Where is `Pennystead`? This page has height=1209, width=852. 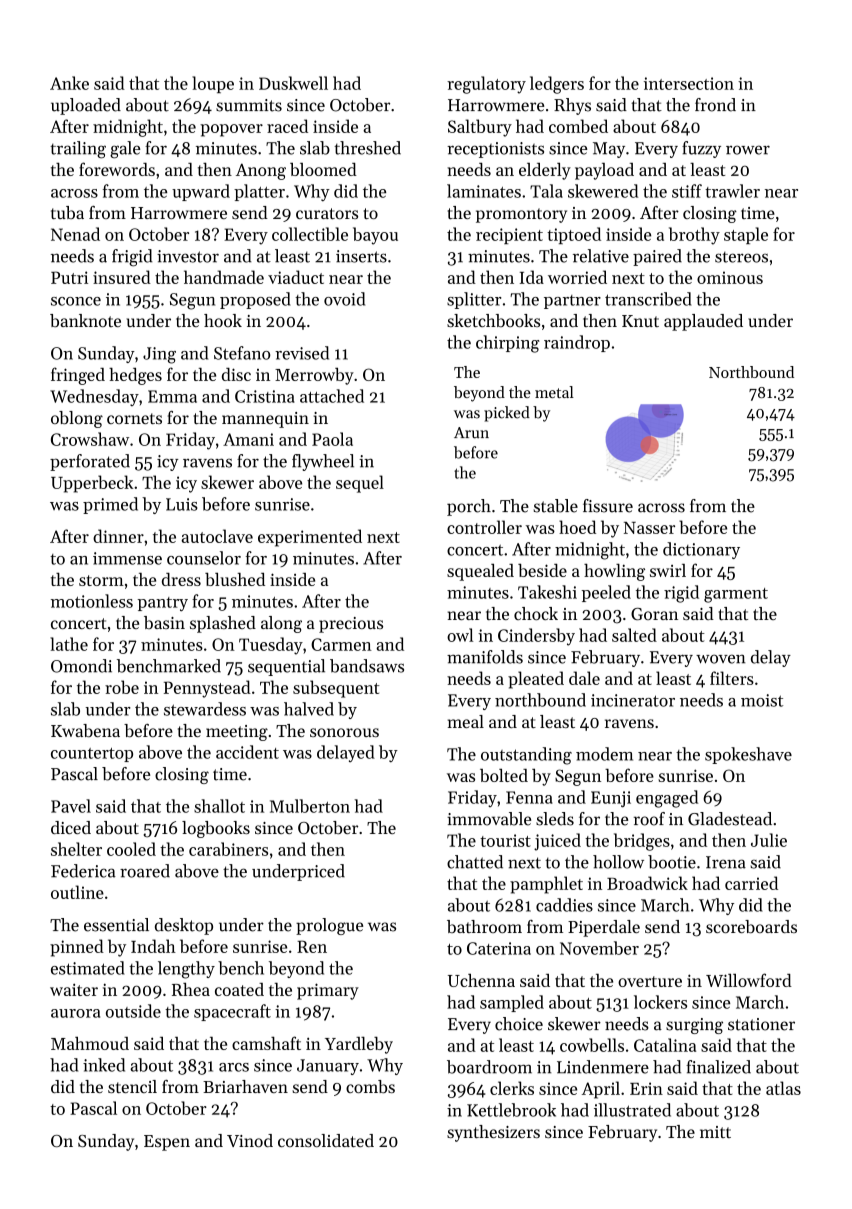 Pennystead is located at coordinates (207, 689).
